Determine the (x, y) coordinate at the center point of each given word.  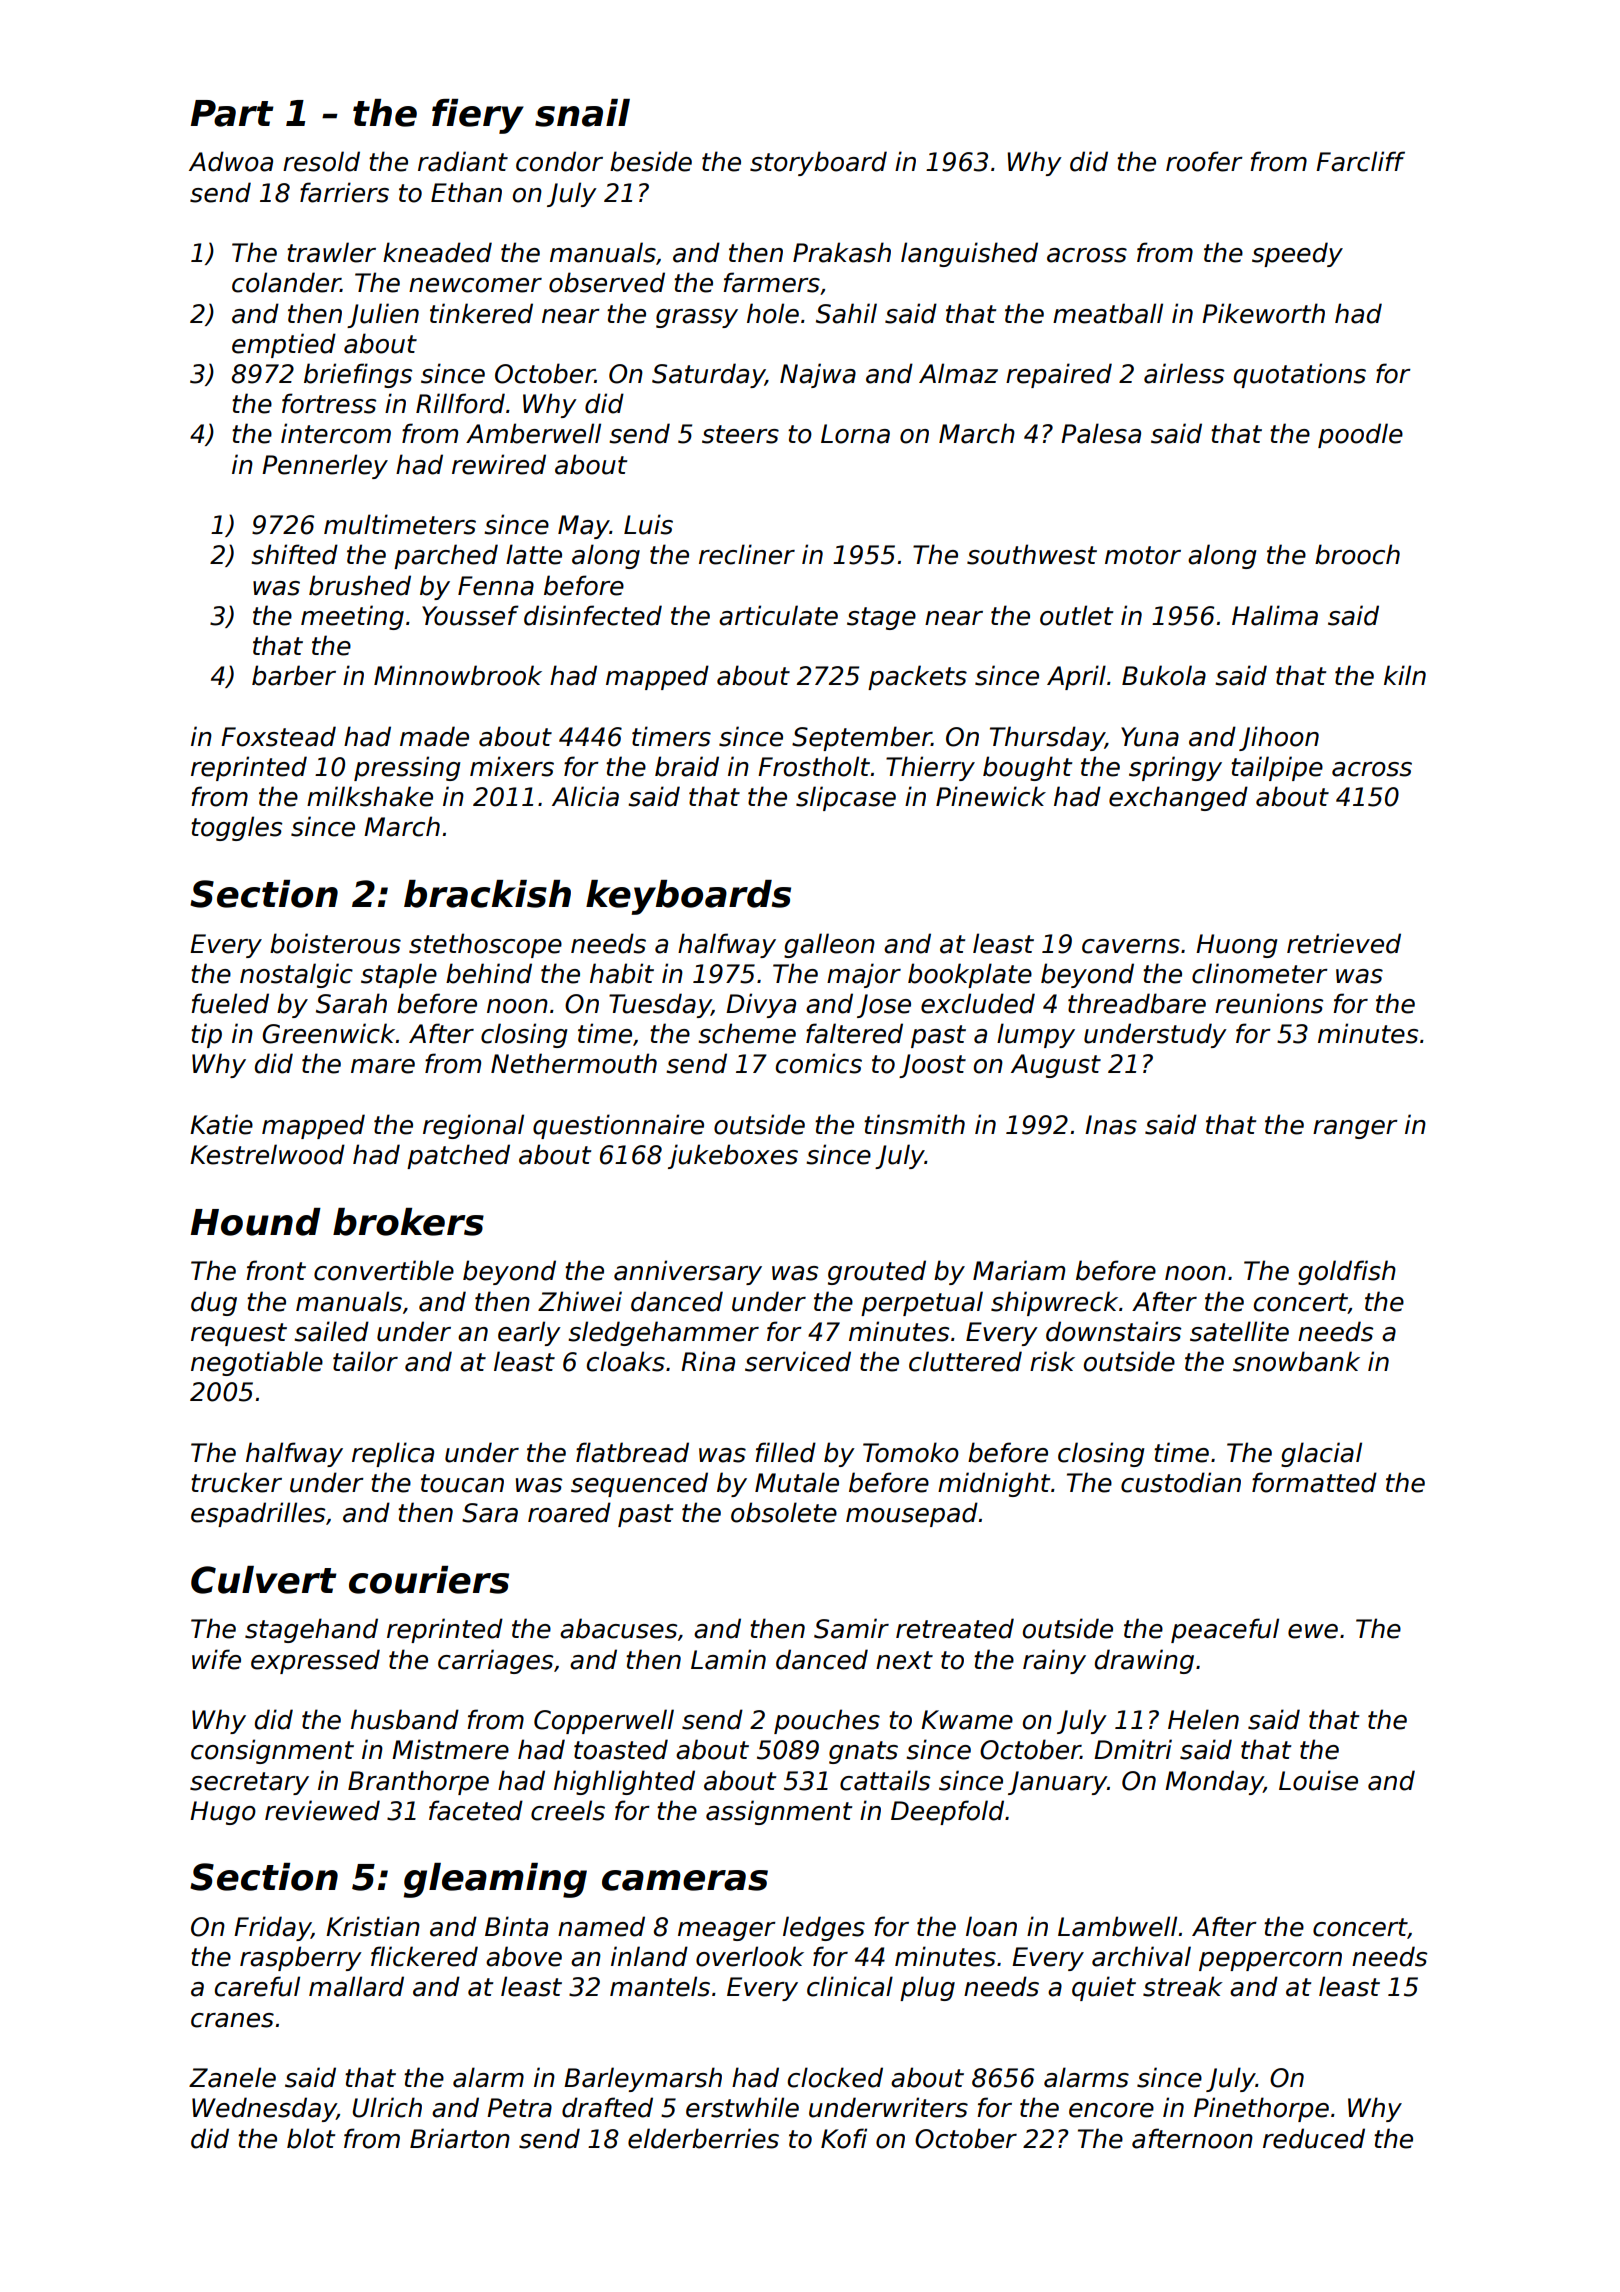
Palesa (1101, 433)
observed (607, 282)
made (434, 736)
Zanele (232, 2077)
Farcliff (1360, 161)
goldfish (1347, 1272)
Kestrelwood (267, 1154)
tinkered (481, 313)
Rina (708, 1361)
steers (740, 434)
